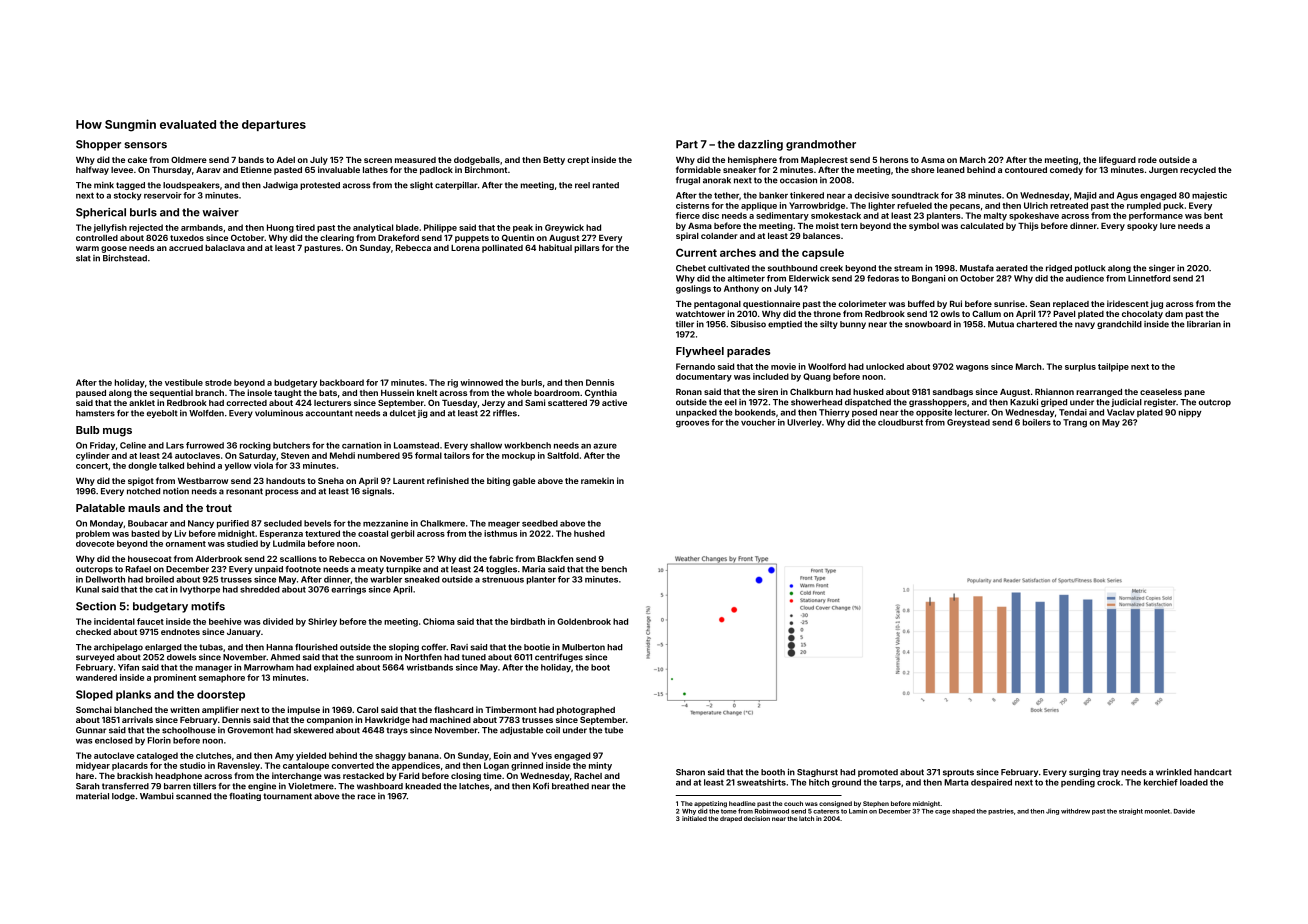 The image size is (1308, 924). I want to click on yielded, so click(311, 756).
